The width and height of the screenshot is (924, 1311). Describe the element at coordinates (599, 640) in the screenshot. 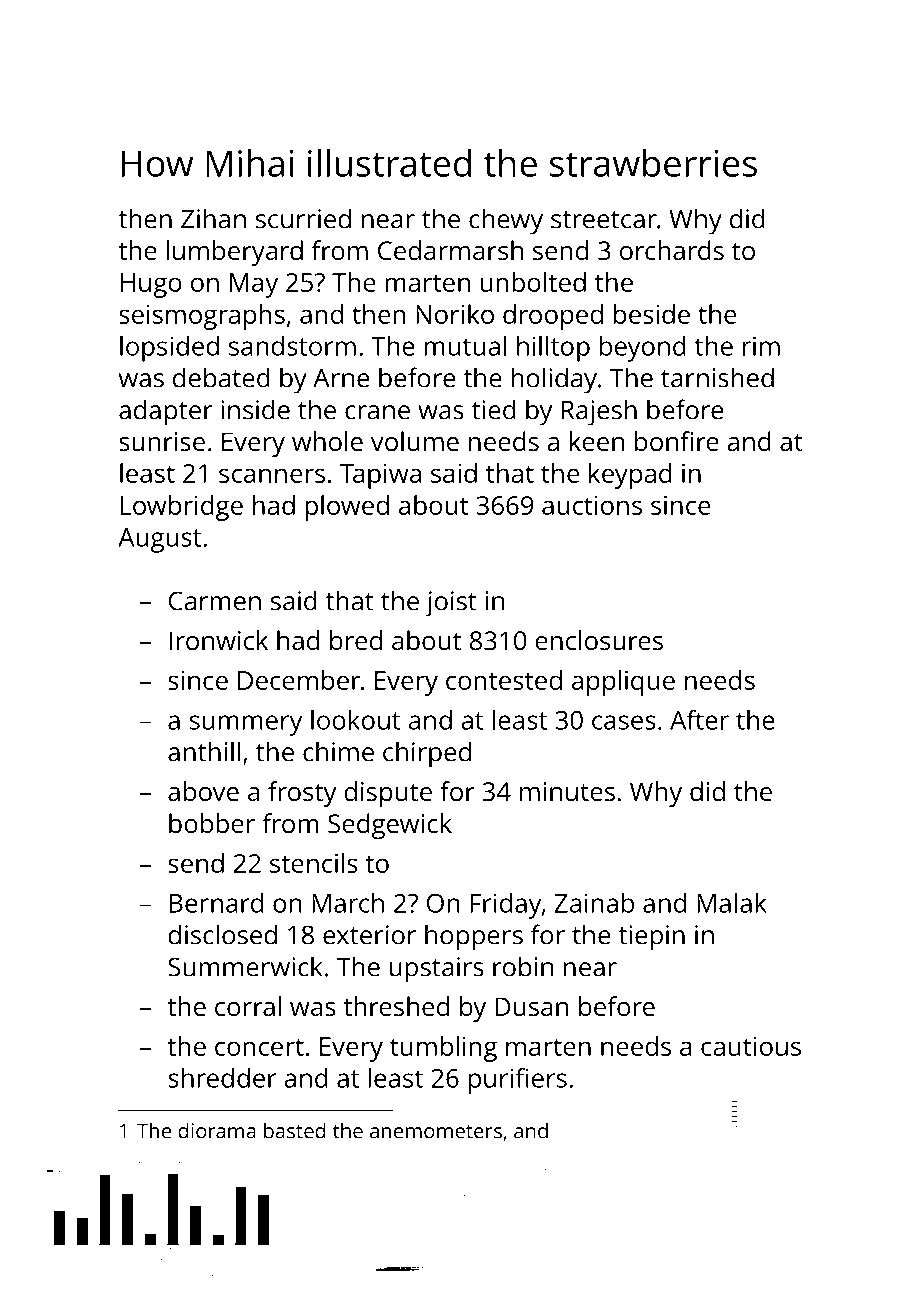

I see `enclosures` at that location.
